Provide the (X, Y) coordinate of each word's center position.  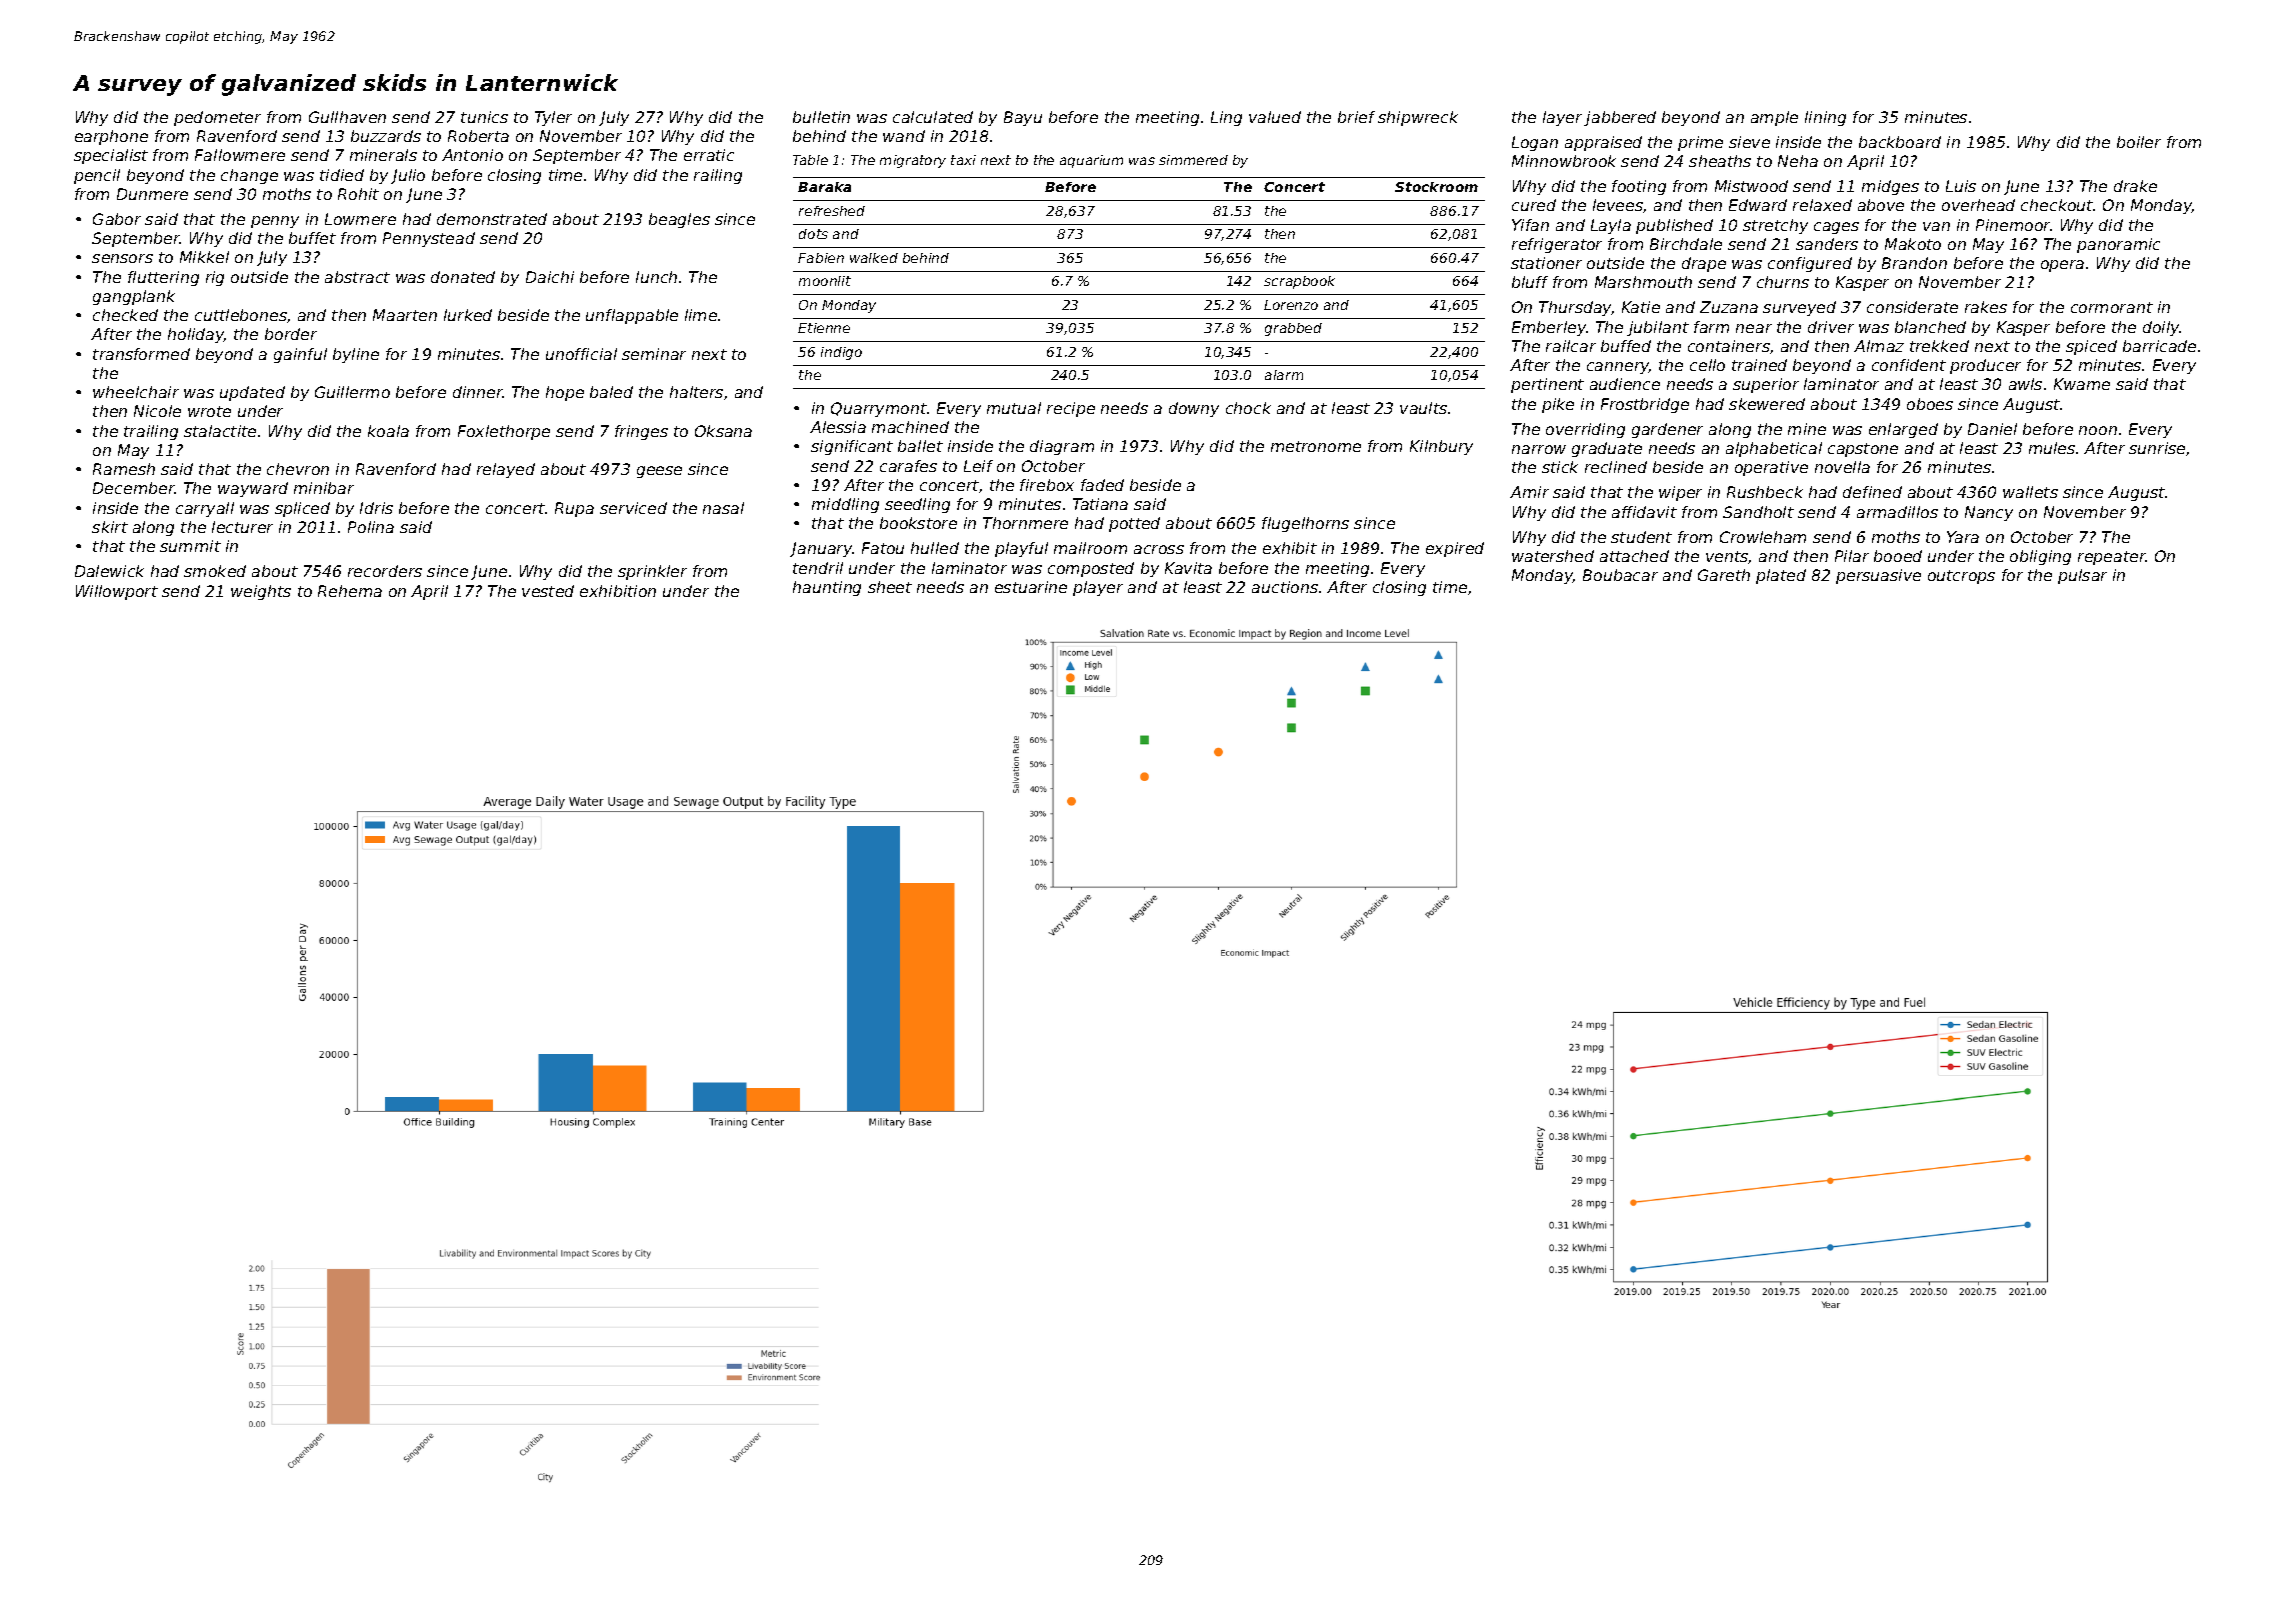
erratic (709, 155)
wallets (2030, 492)
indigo (841, 353)
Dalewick (109, 571)
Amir (1529, 492)
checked (125, 315)
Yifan (1530, 225)
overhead (1978, 205)
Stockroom (1436, 187)
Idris (376, 508)
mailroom (1090, 548)
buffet (312, 238)
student (1641, 537)
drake (2135, 186)
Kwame (2082, 384)
